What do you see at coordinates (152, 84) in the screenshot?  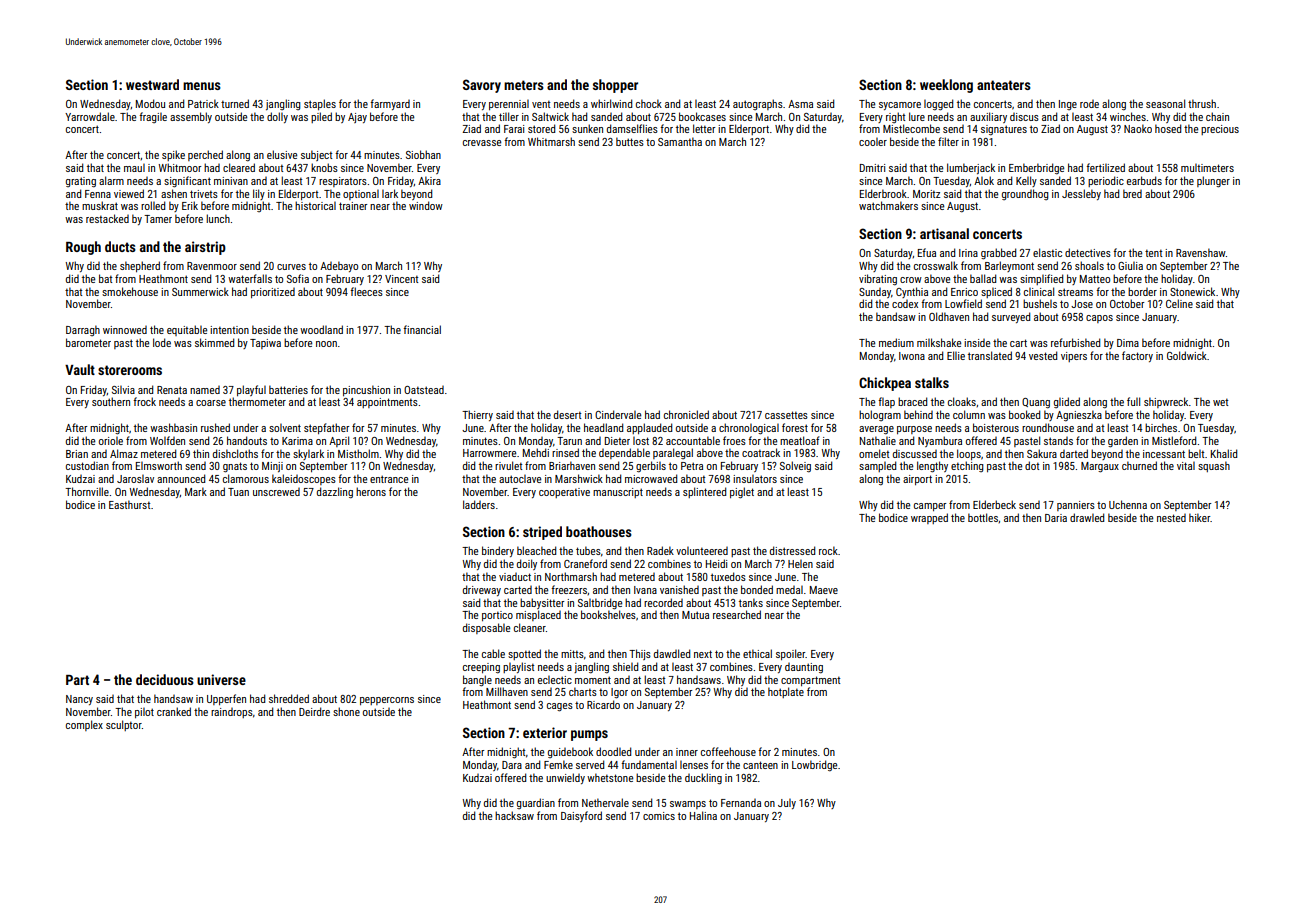 I see `westward` at bounding box center [152, 84].
